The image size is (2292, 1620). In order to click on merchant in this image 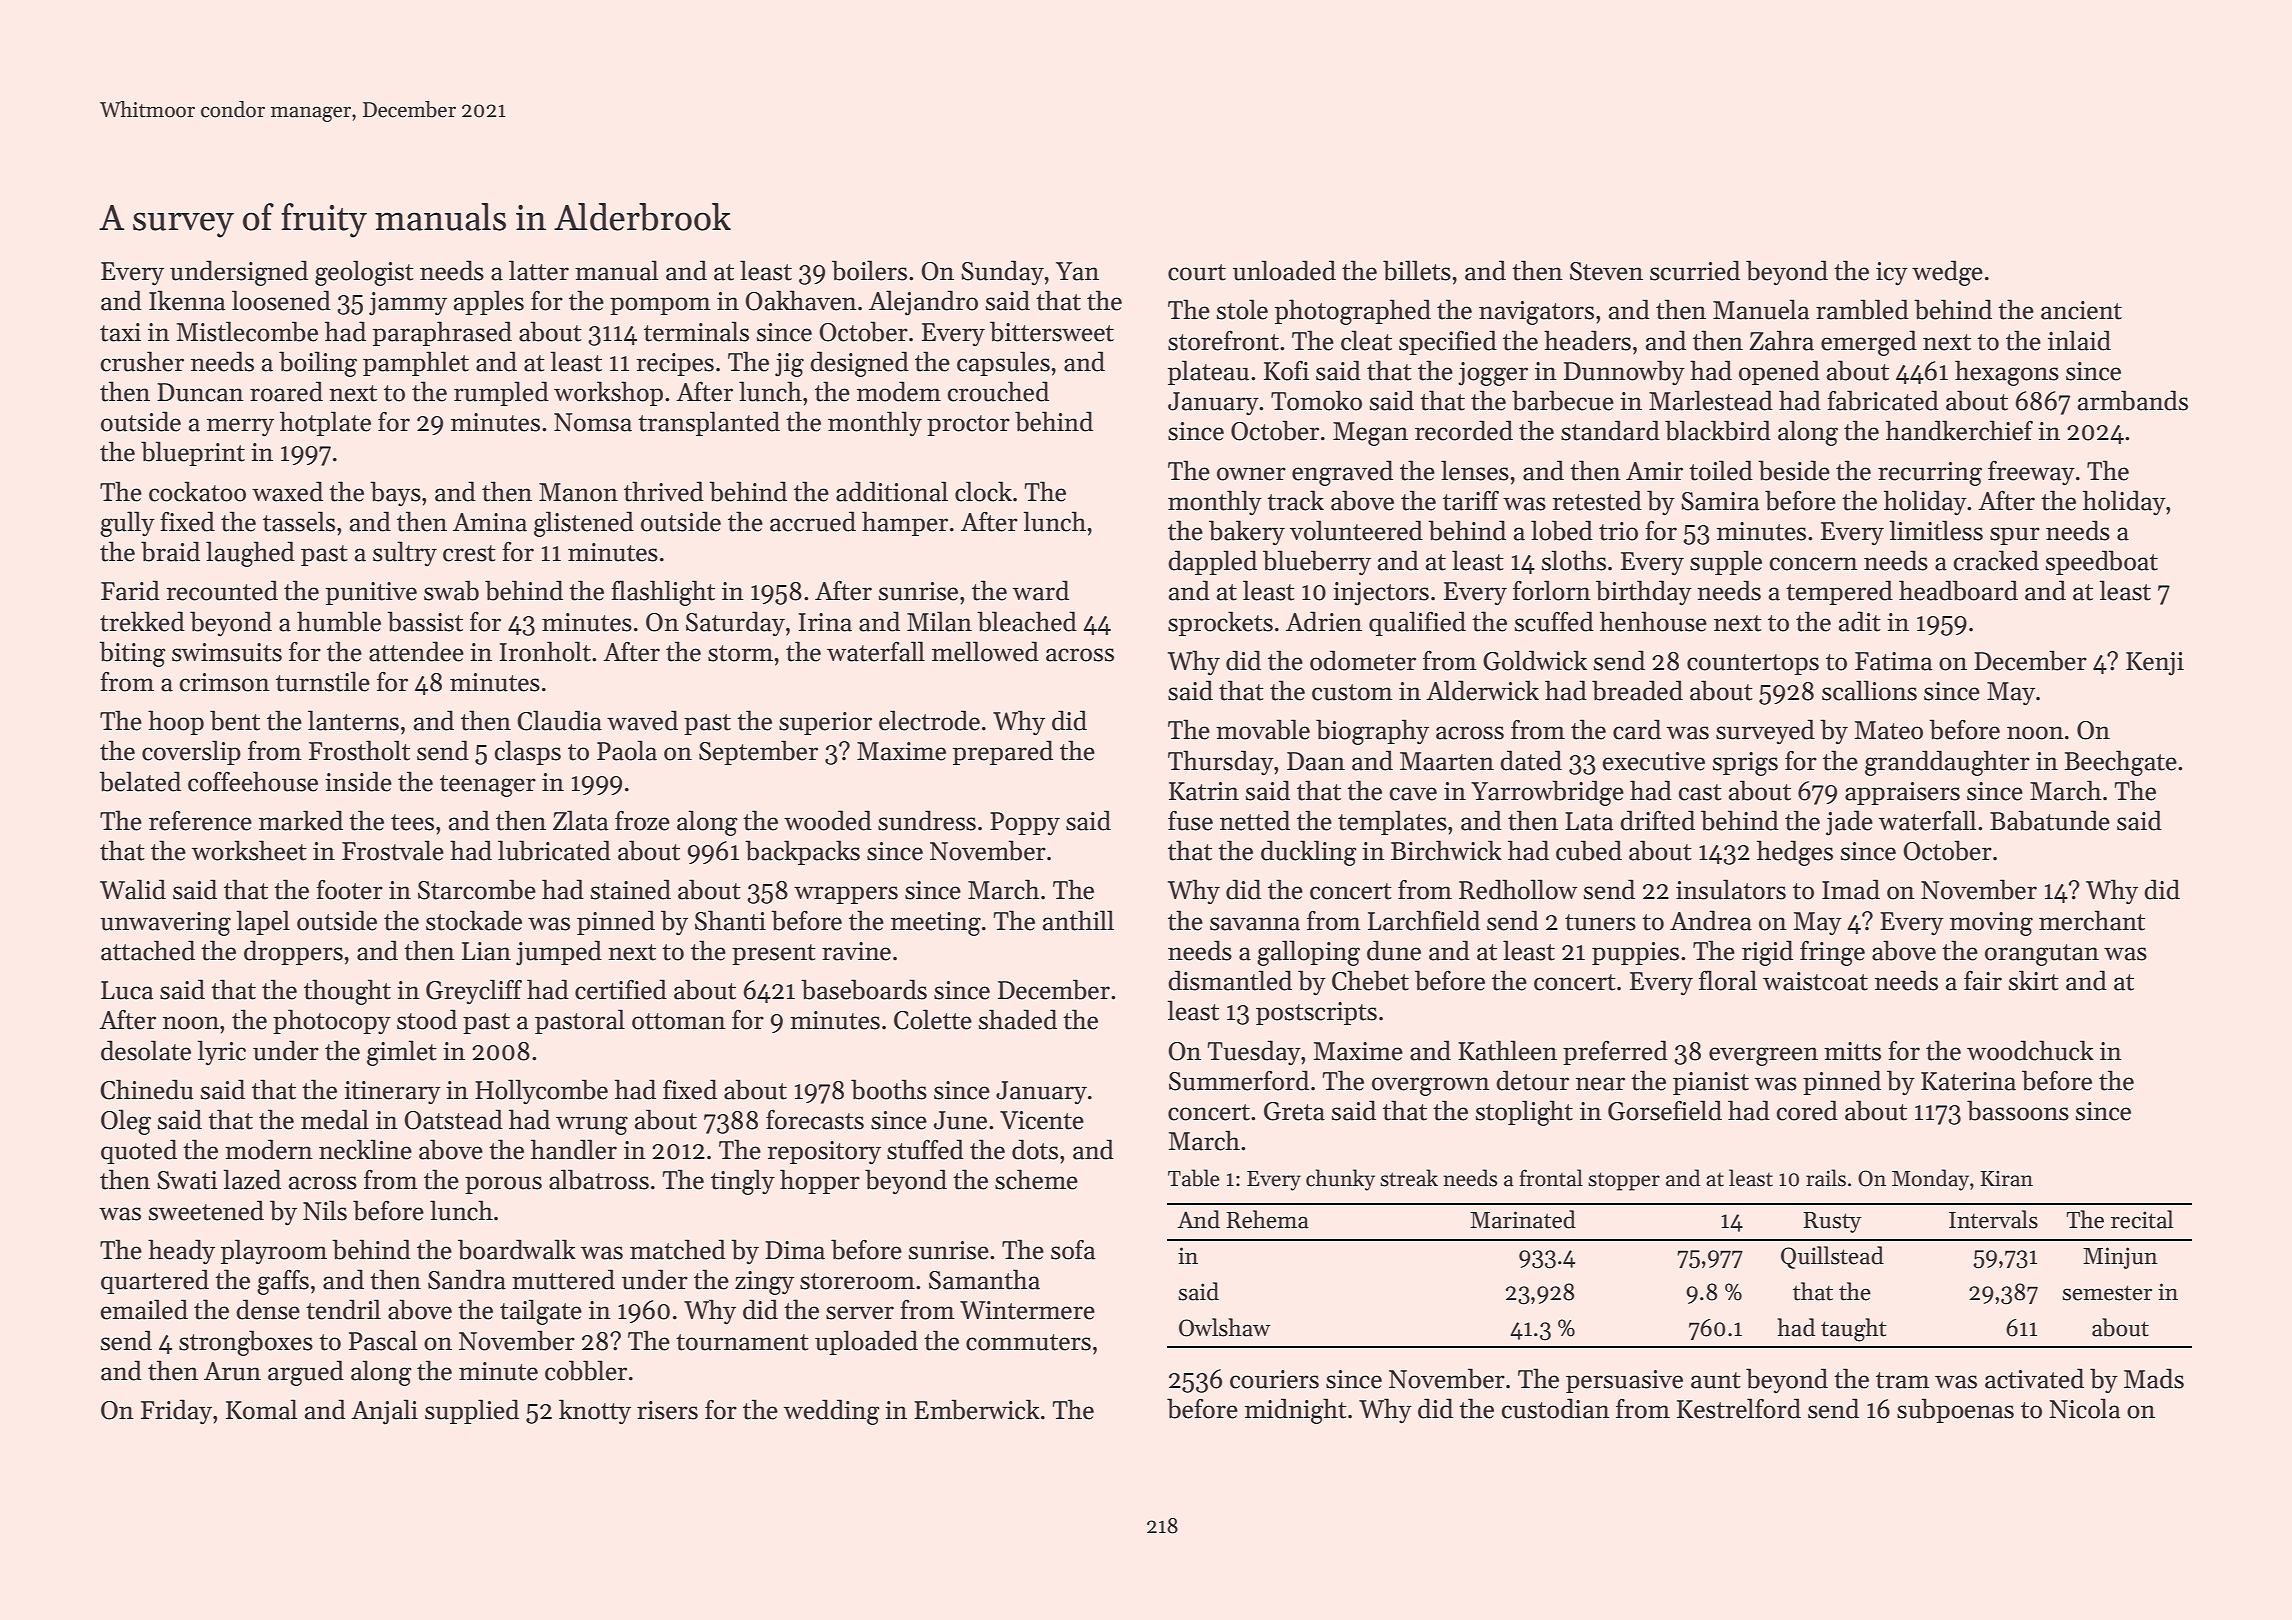, I will do `click(2092, 920)`.
